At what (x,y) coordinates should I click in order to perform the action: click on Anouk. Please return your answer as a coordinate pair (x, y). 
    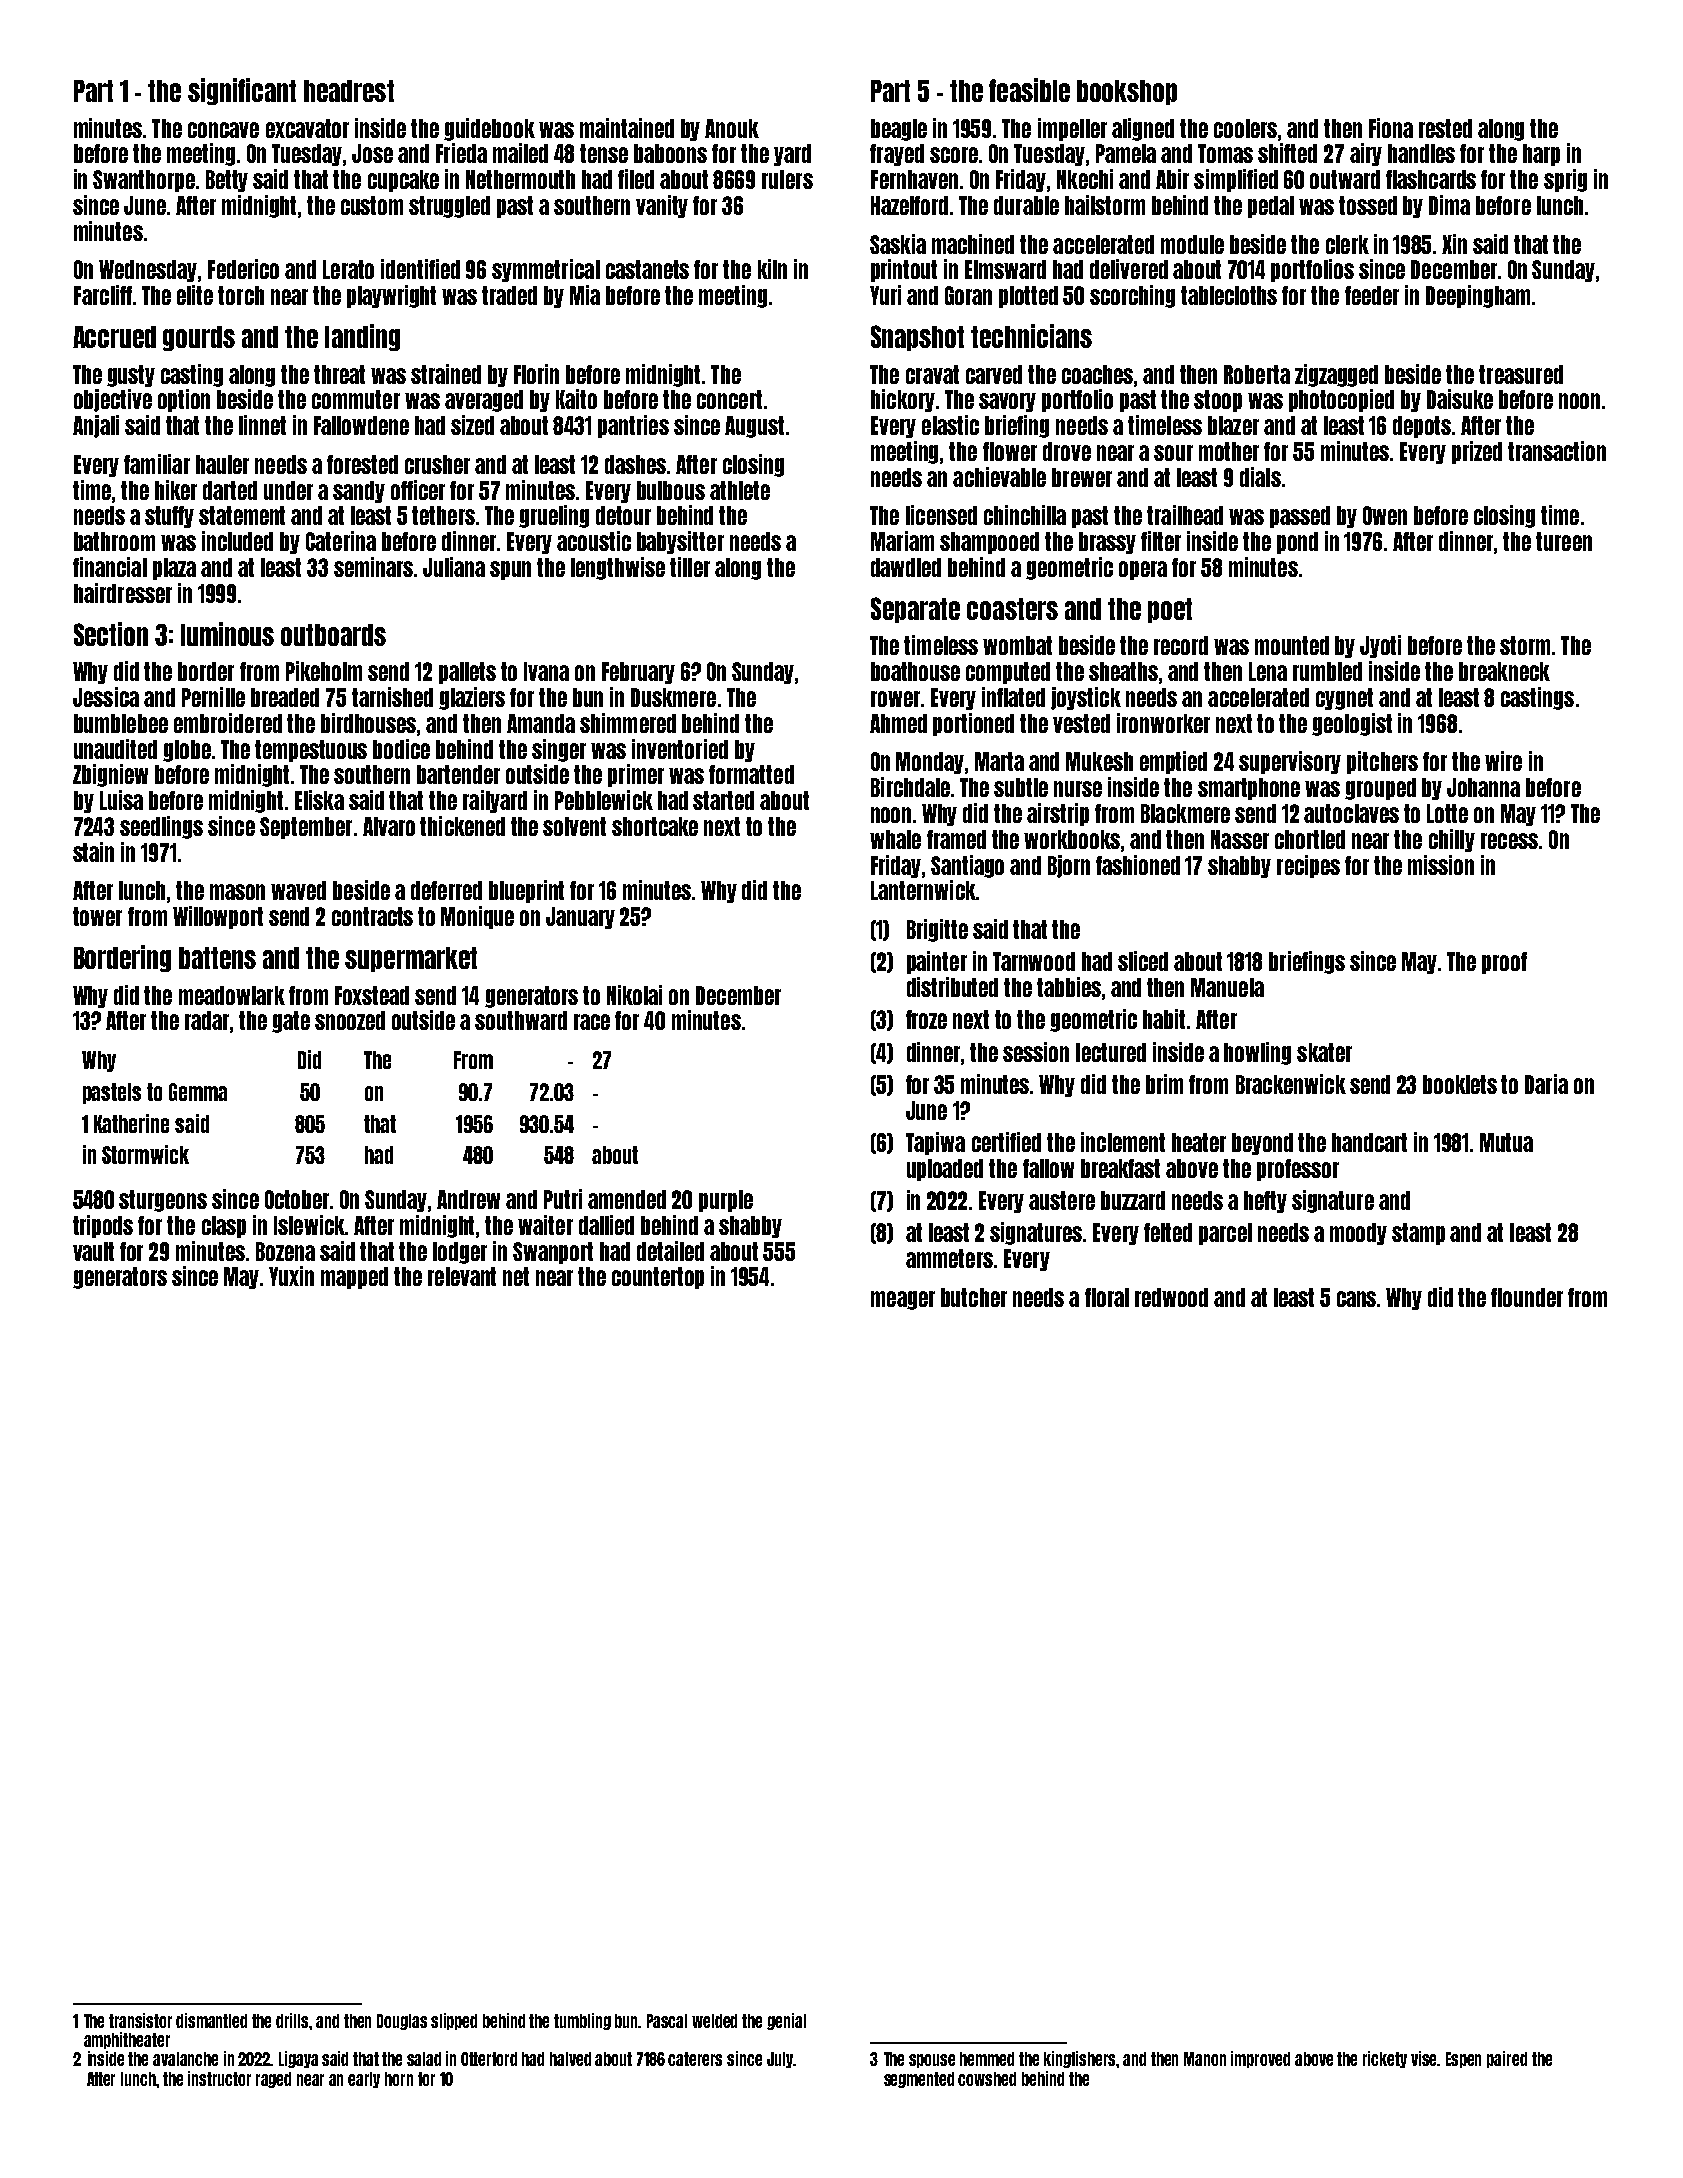
    Looking at the image, I should click on (732, 128).
